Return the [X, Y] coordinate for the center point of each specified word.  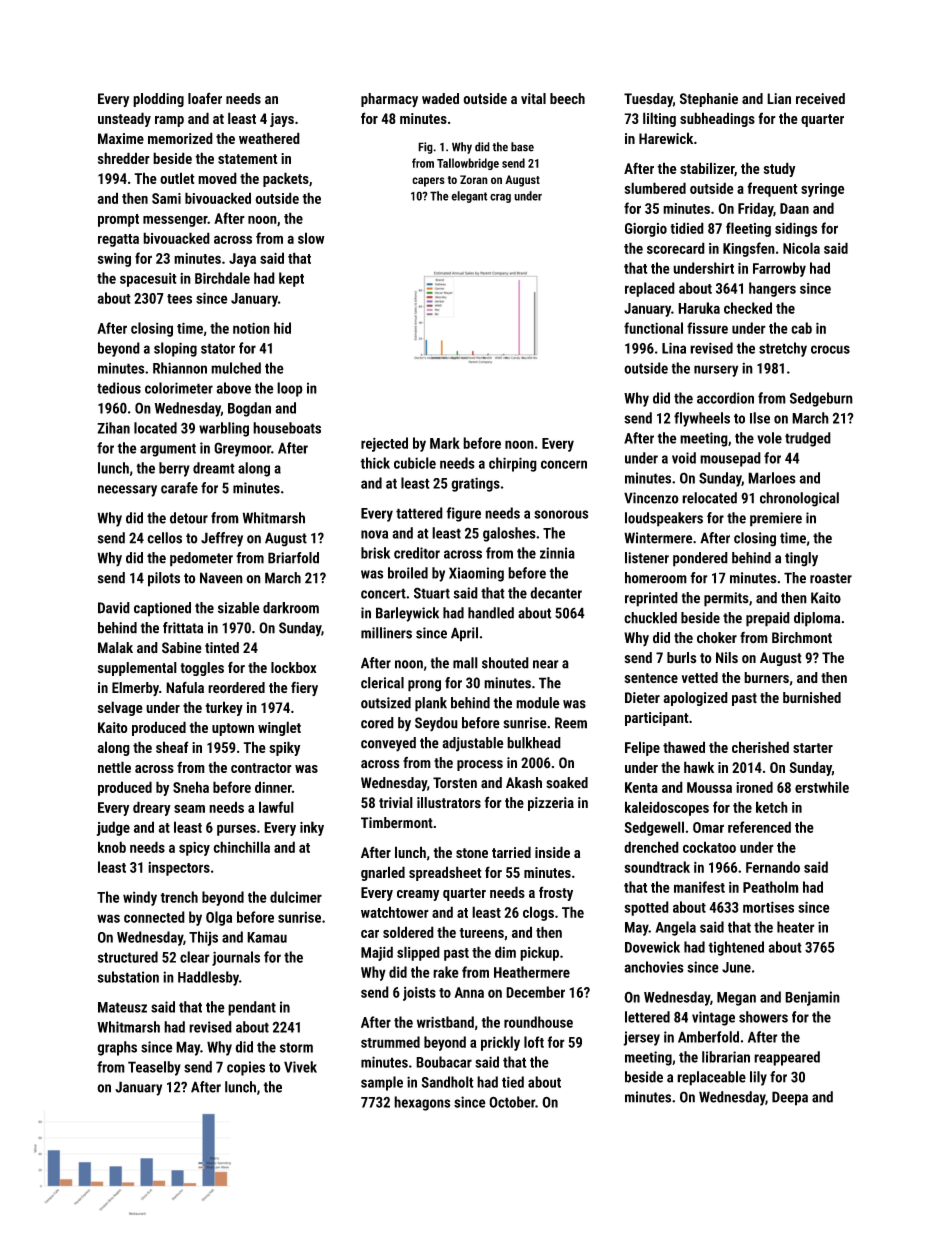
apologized [695, 699]
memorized [180, 138]
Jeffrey [222, 539]
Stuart [432, 593]
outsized [386, 703]
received [820, 98]
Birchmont [802, 638]
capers [428, 182]
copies [246, 1068]
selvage [120, 708]
